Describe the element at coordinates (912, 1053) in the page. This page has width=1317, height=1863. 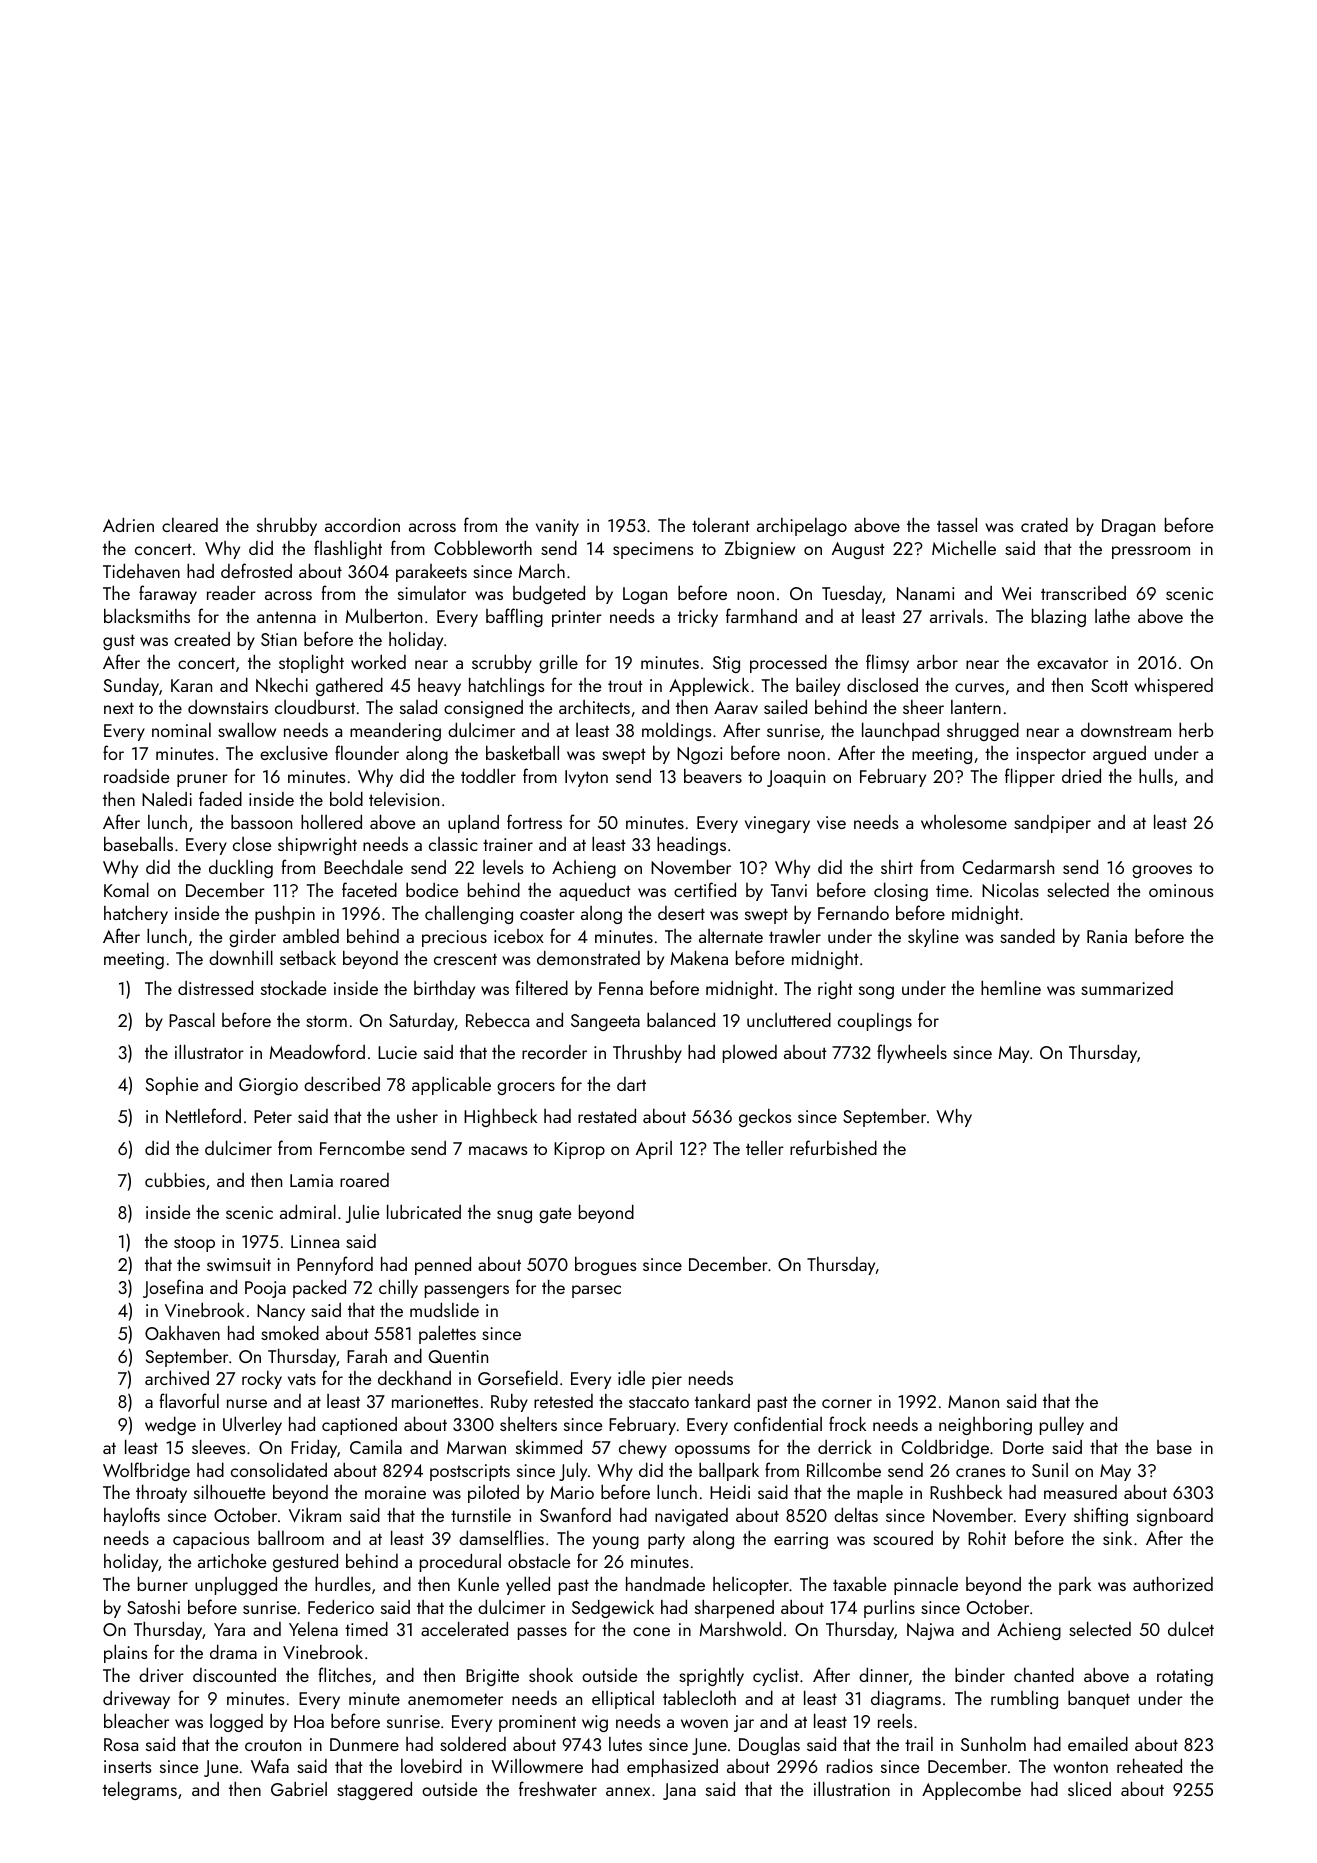
I see `flywheels` at that location.
